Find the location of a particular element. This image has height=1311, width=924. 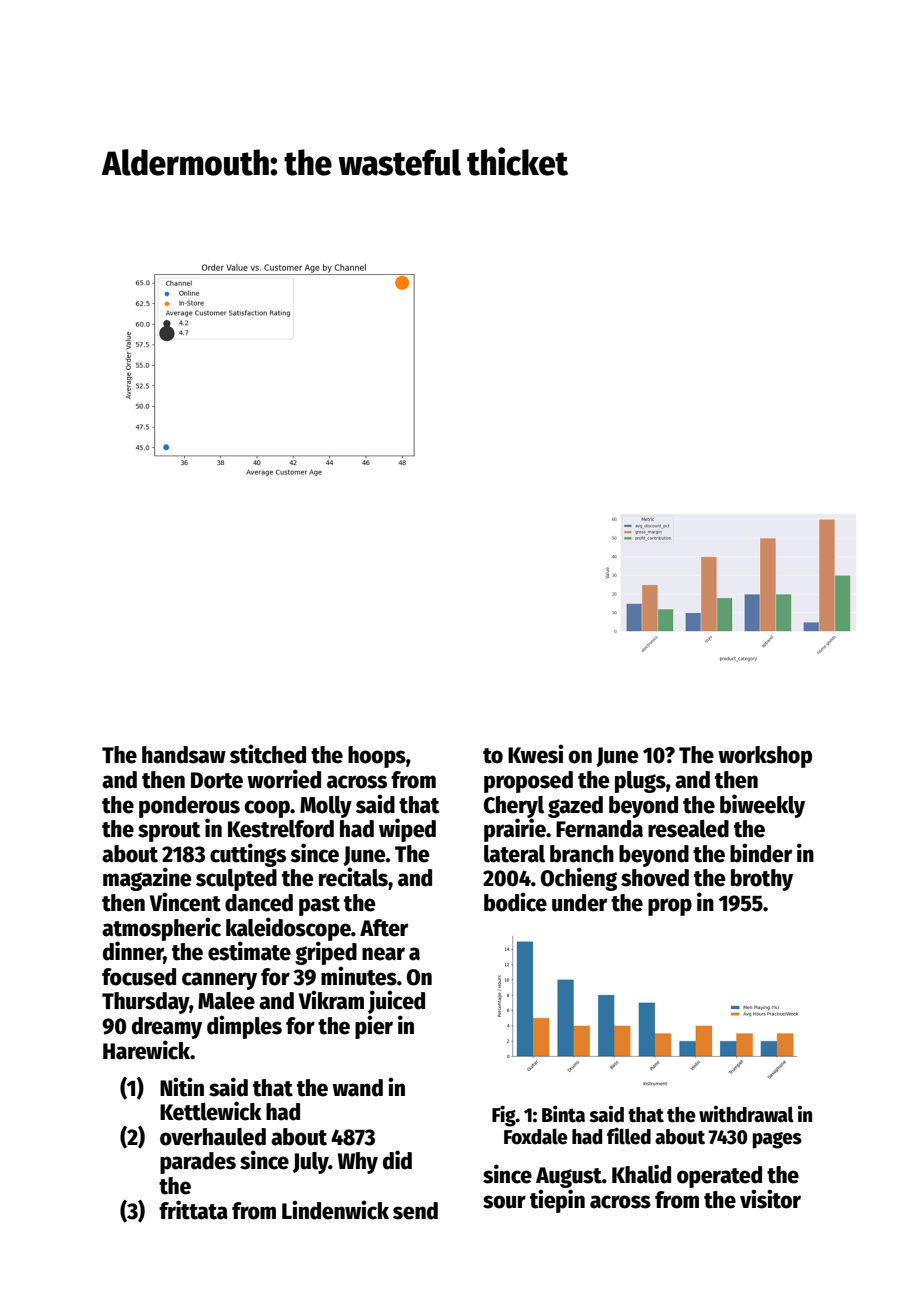

workshop is located at coordinates (765, 757).
